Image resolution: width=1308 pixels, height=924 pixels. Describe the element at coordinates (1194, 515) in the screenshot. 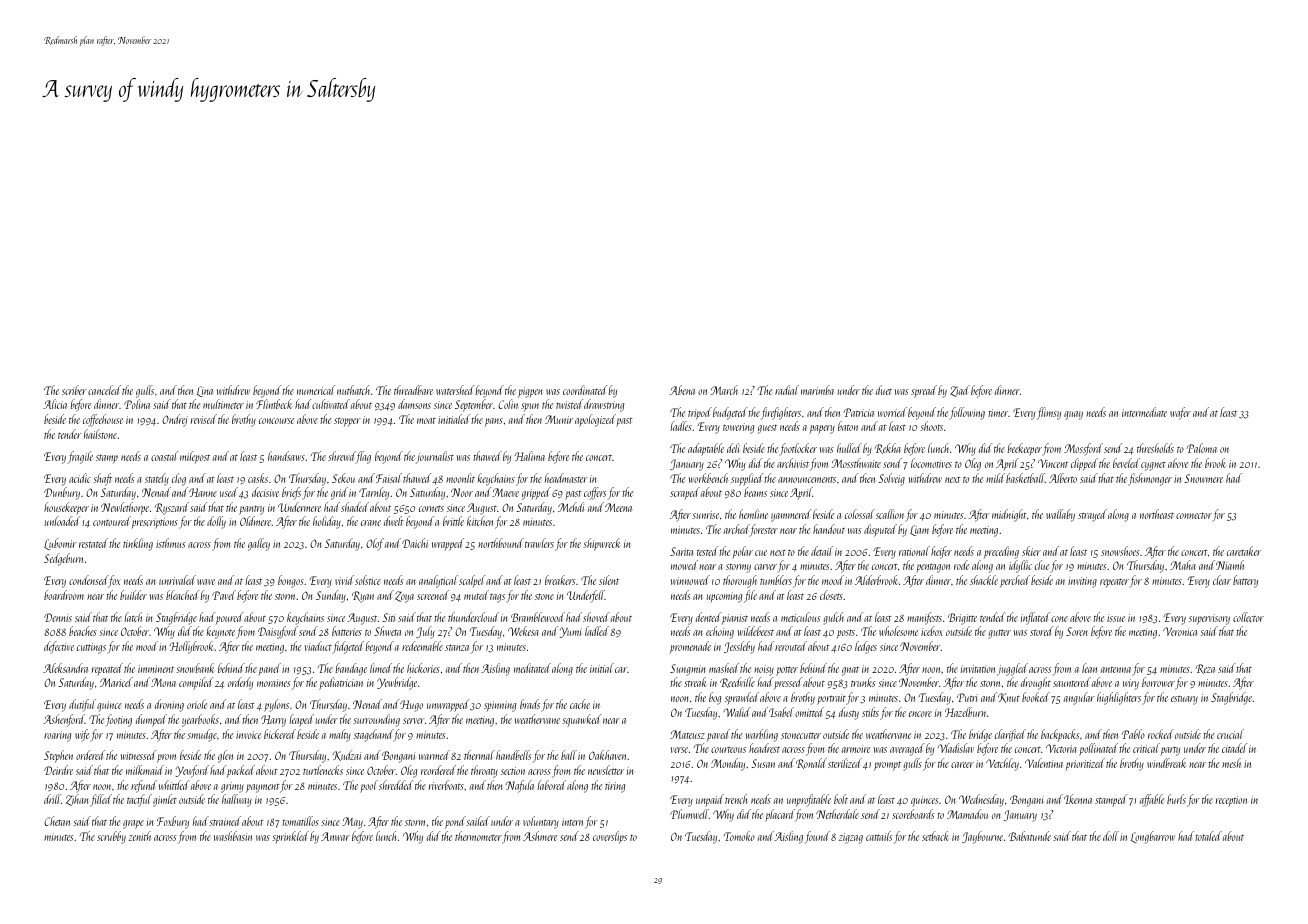

I see `connector` at that location.
